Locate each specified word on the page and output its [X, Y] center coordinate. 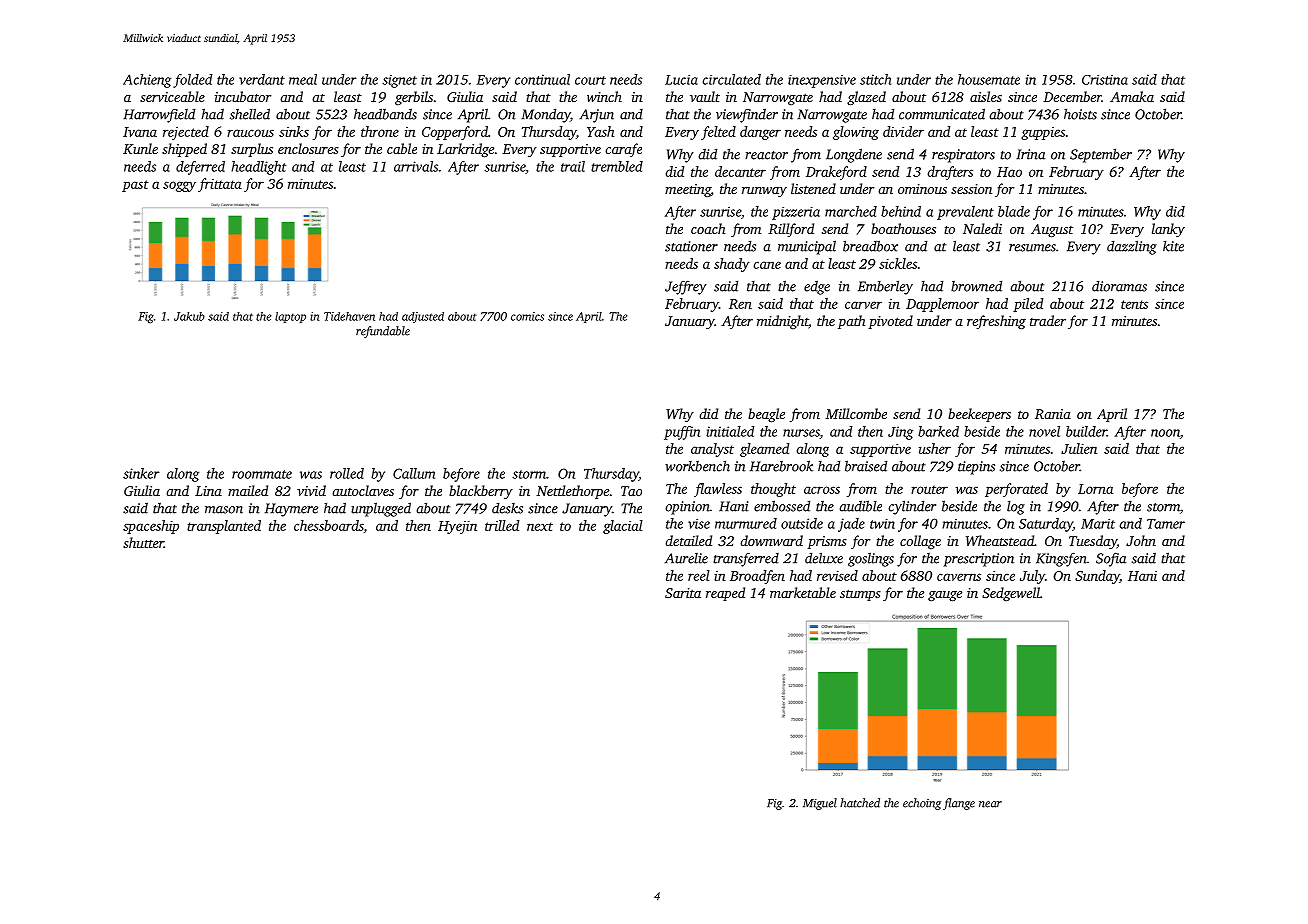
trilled [502, 525]
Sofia [1111, 559]
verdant [262, 79]
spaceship [151, 527]
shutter [143, 542]
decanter [740, 171]
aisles [986, 96]
